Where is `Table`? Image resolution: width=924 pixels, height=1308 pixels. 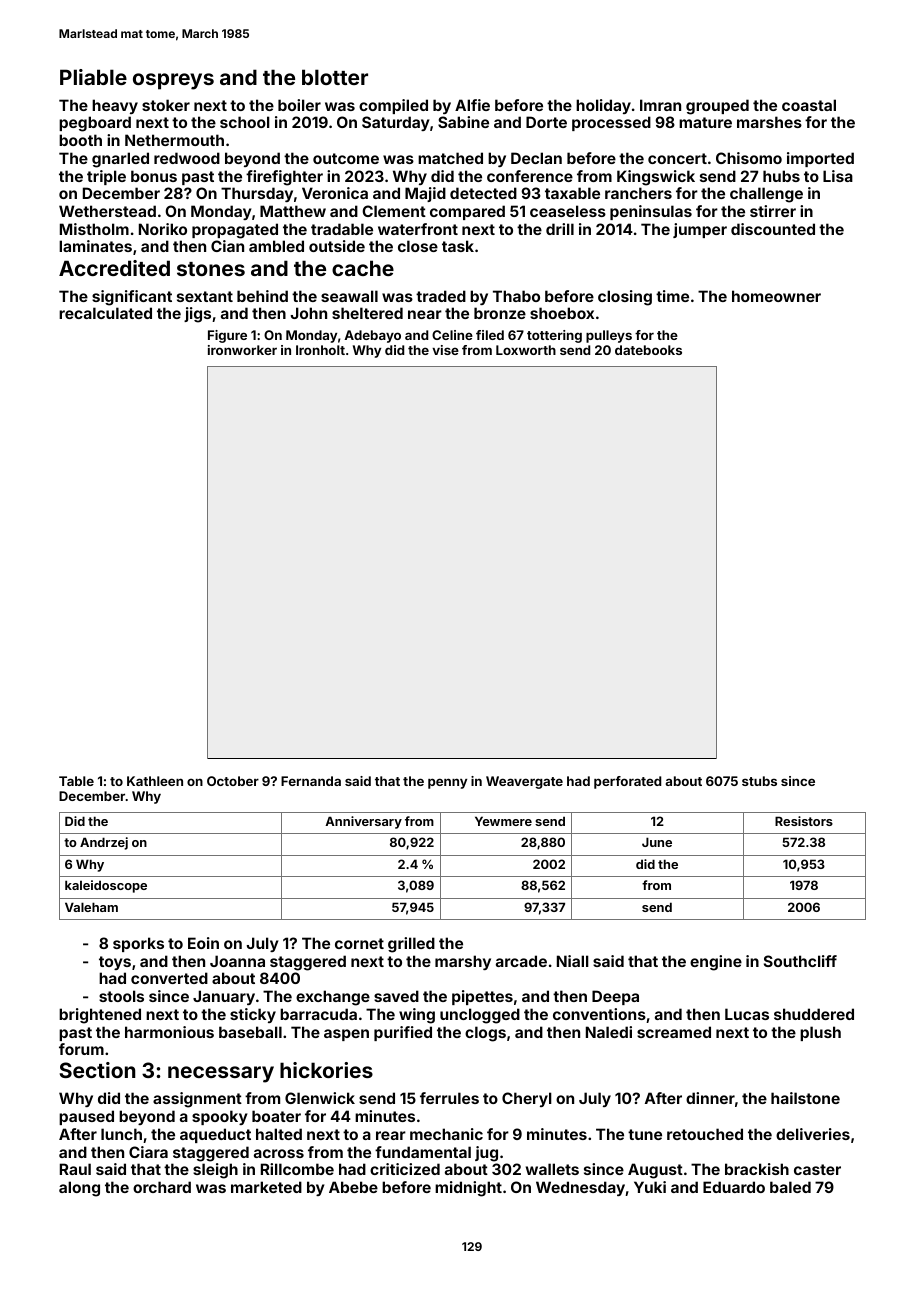 Table is located at coordinates (76, 781).
